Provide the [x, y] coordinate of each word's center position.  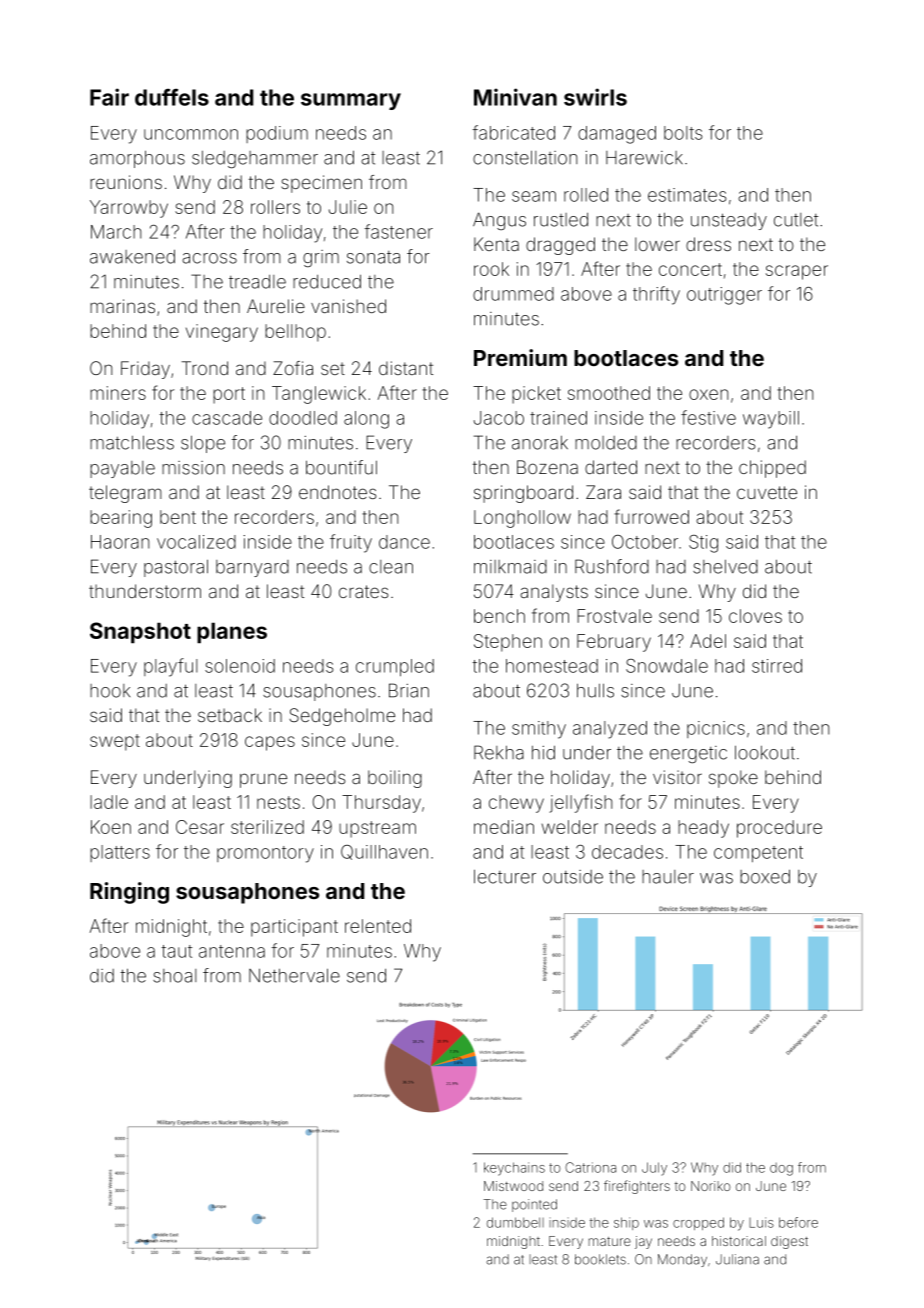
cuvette [767, 492]
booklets [600, 1259]
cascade [227, 418]
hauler [668, 877]
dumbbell [515, 1222]
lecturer [505, 876]
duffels [172, 97]
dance [404, 542]
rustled [561, 220]
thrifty [656, 295]
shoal [175, 976]
